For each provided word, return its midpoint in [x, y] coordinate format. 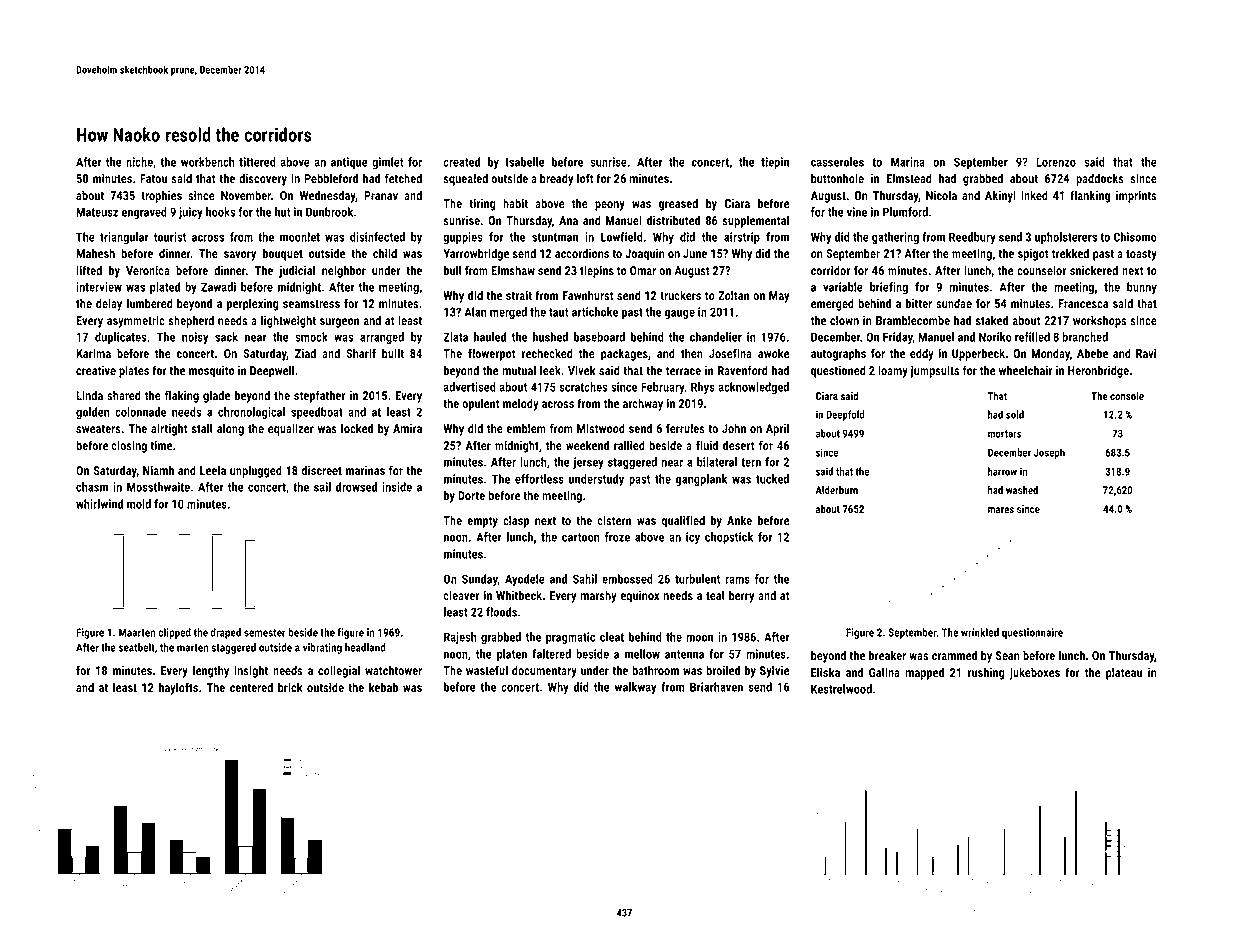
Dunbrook [329, 212]
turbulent [697, 579]
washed [1022, 490]
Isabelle [525, 162]
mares [1001, 510]
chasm [92, 487]
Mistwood [601, 428]
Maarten [137, 632]
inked [1034, 195]
